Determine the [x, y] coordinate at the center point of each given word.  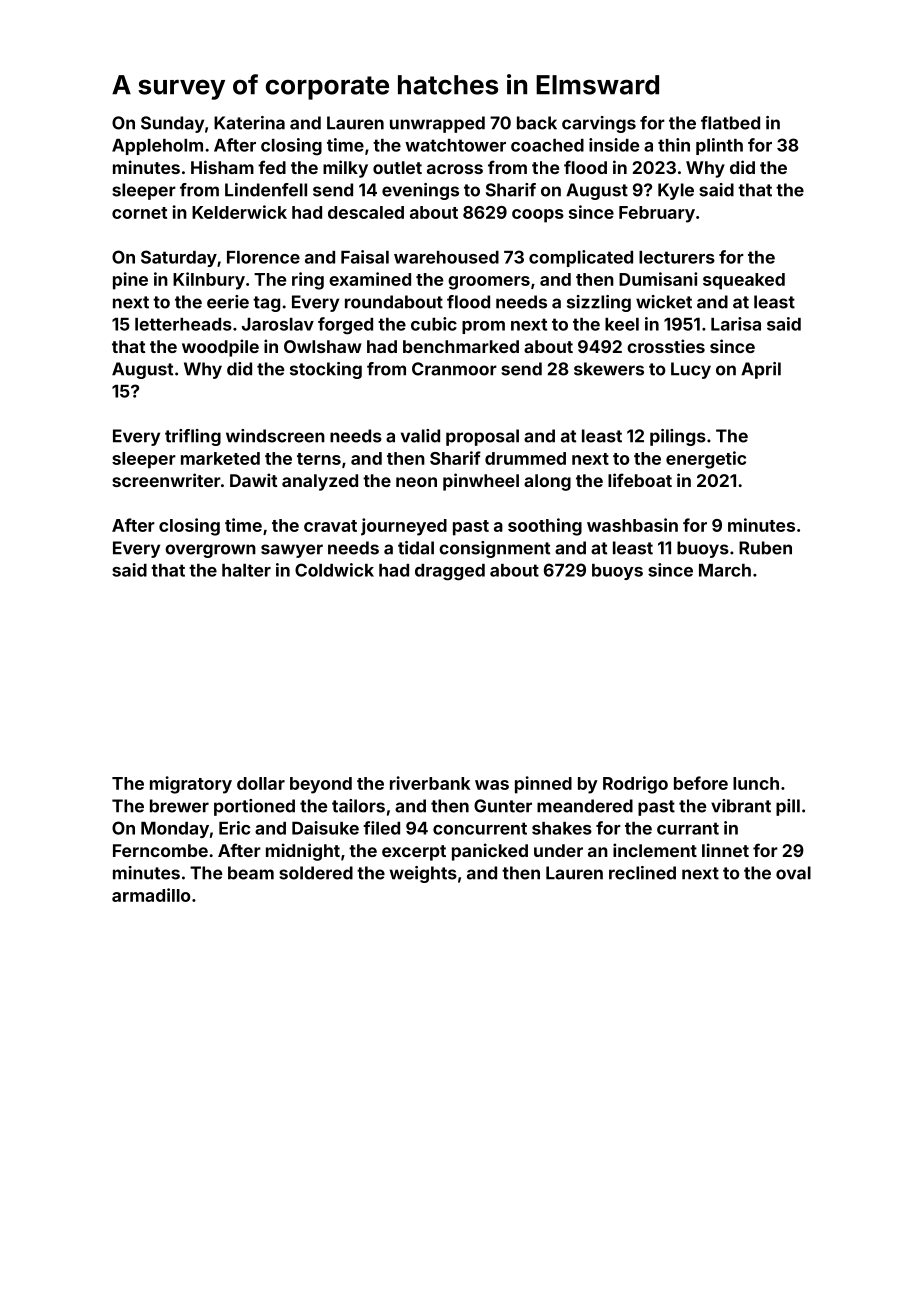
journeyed [404, 527]
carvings [599, 124]
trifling [193, 437]
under [558, 850]
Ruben [765, 548]
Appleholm [157, 147]
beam [251, 873]
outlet [397, 167]
